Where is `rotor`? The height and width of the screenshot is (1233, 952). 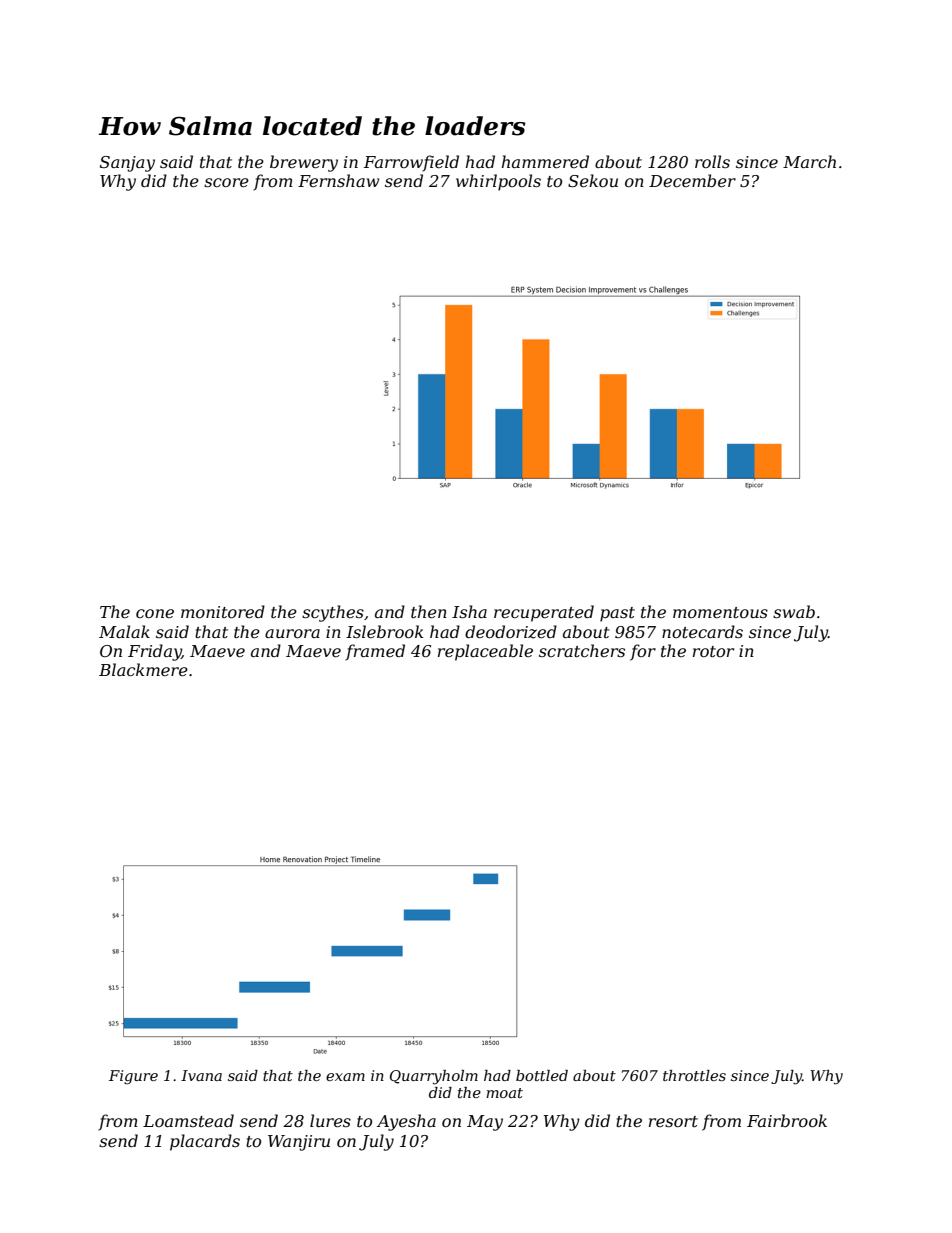
rotor is located at coordinates (713, 651).
